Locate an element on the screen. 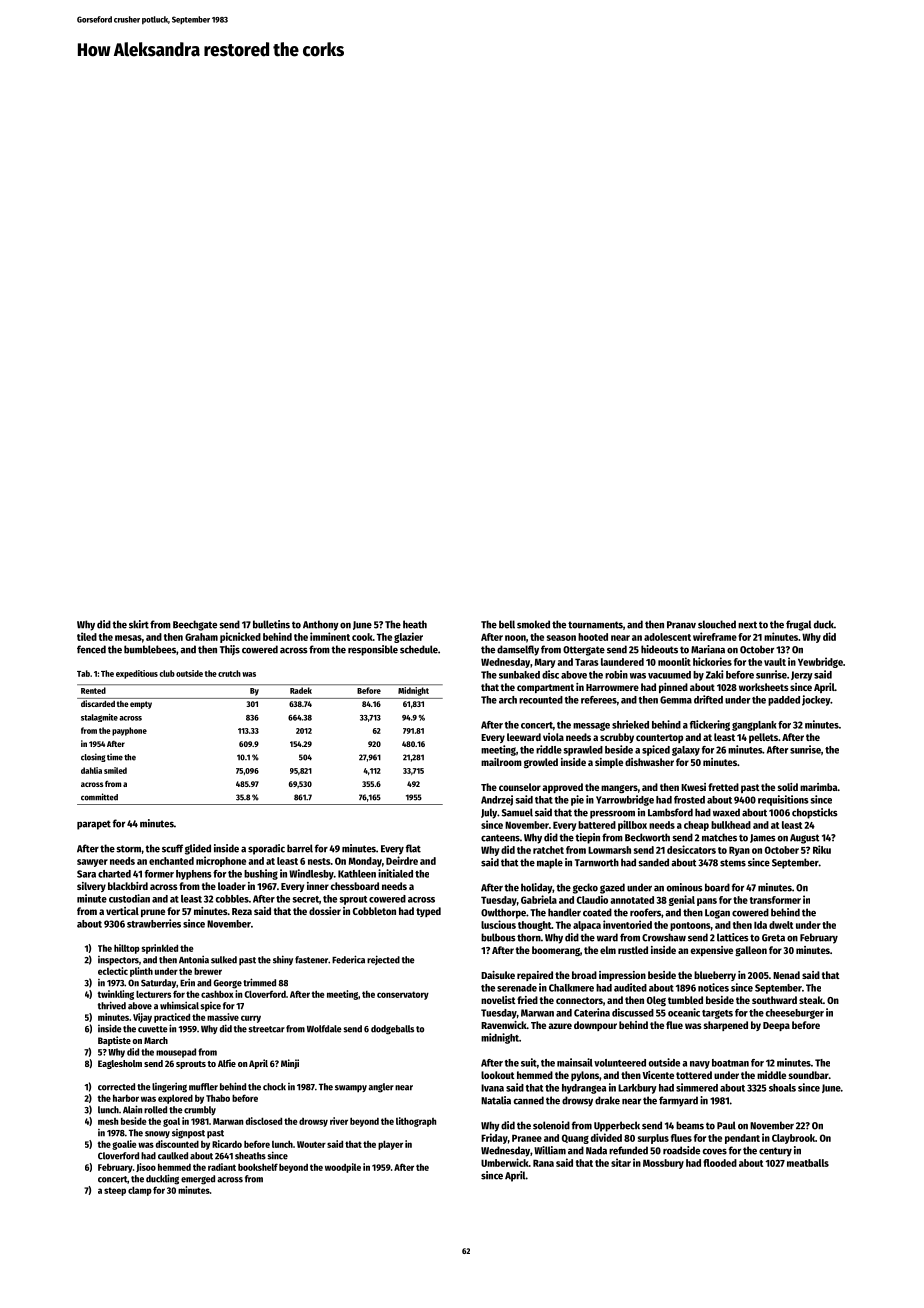 Image resolution: width=924 pixels, height=1308 pixels. pillbox is located at coordinates (632, 825).
